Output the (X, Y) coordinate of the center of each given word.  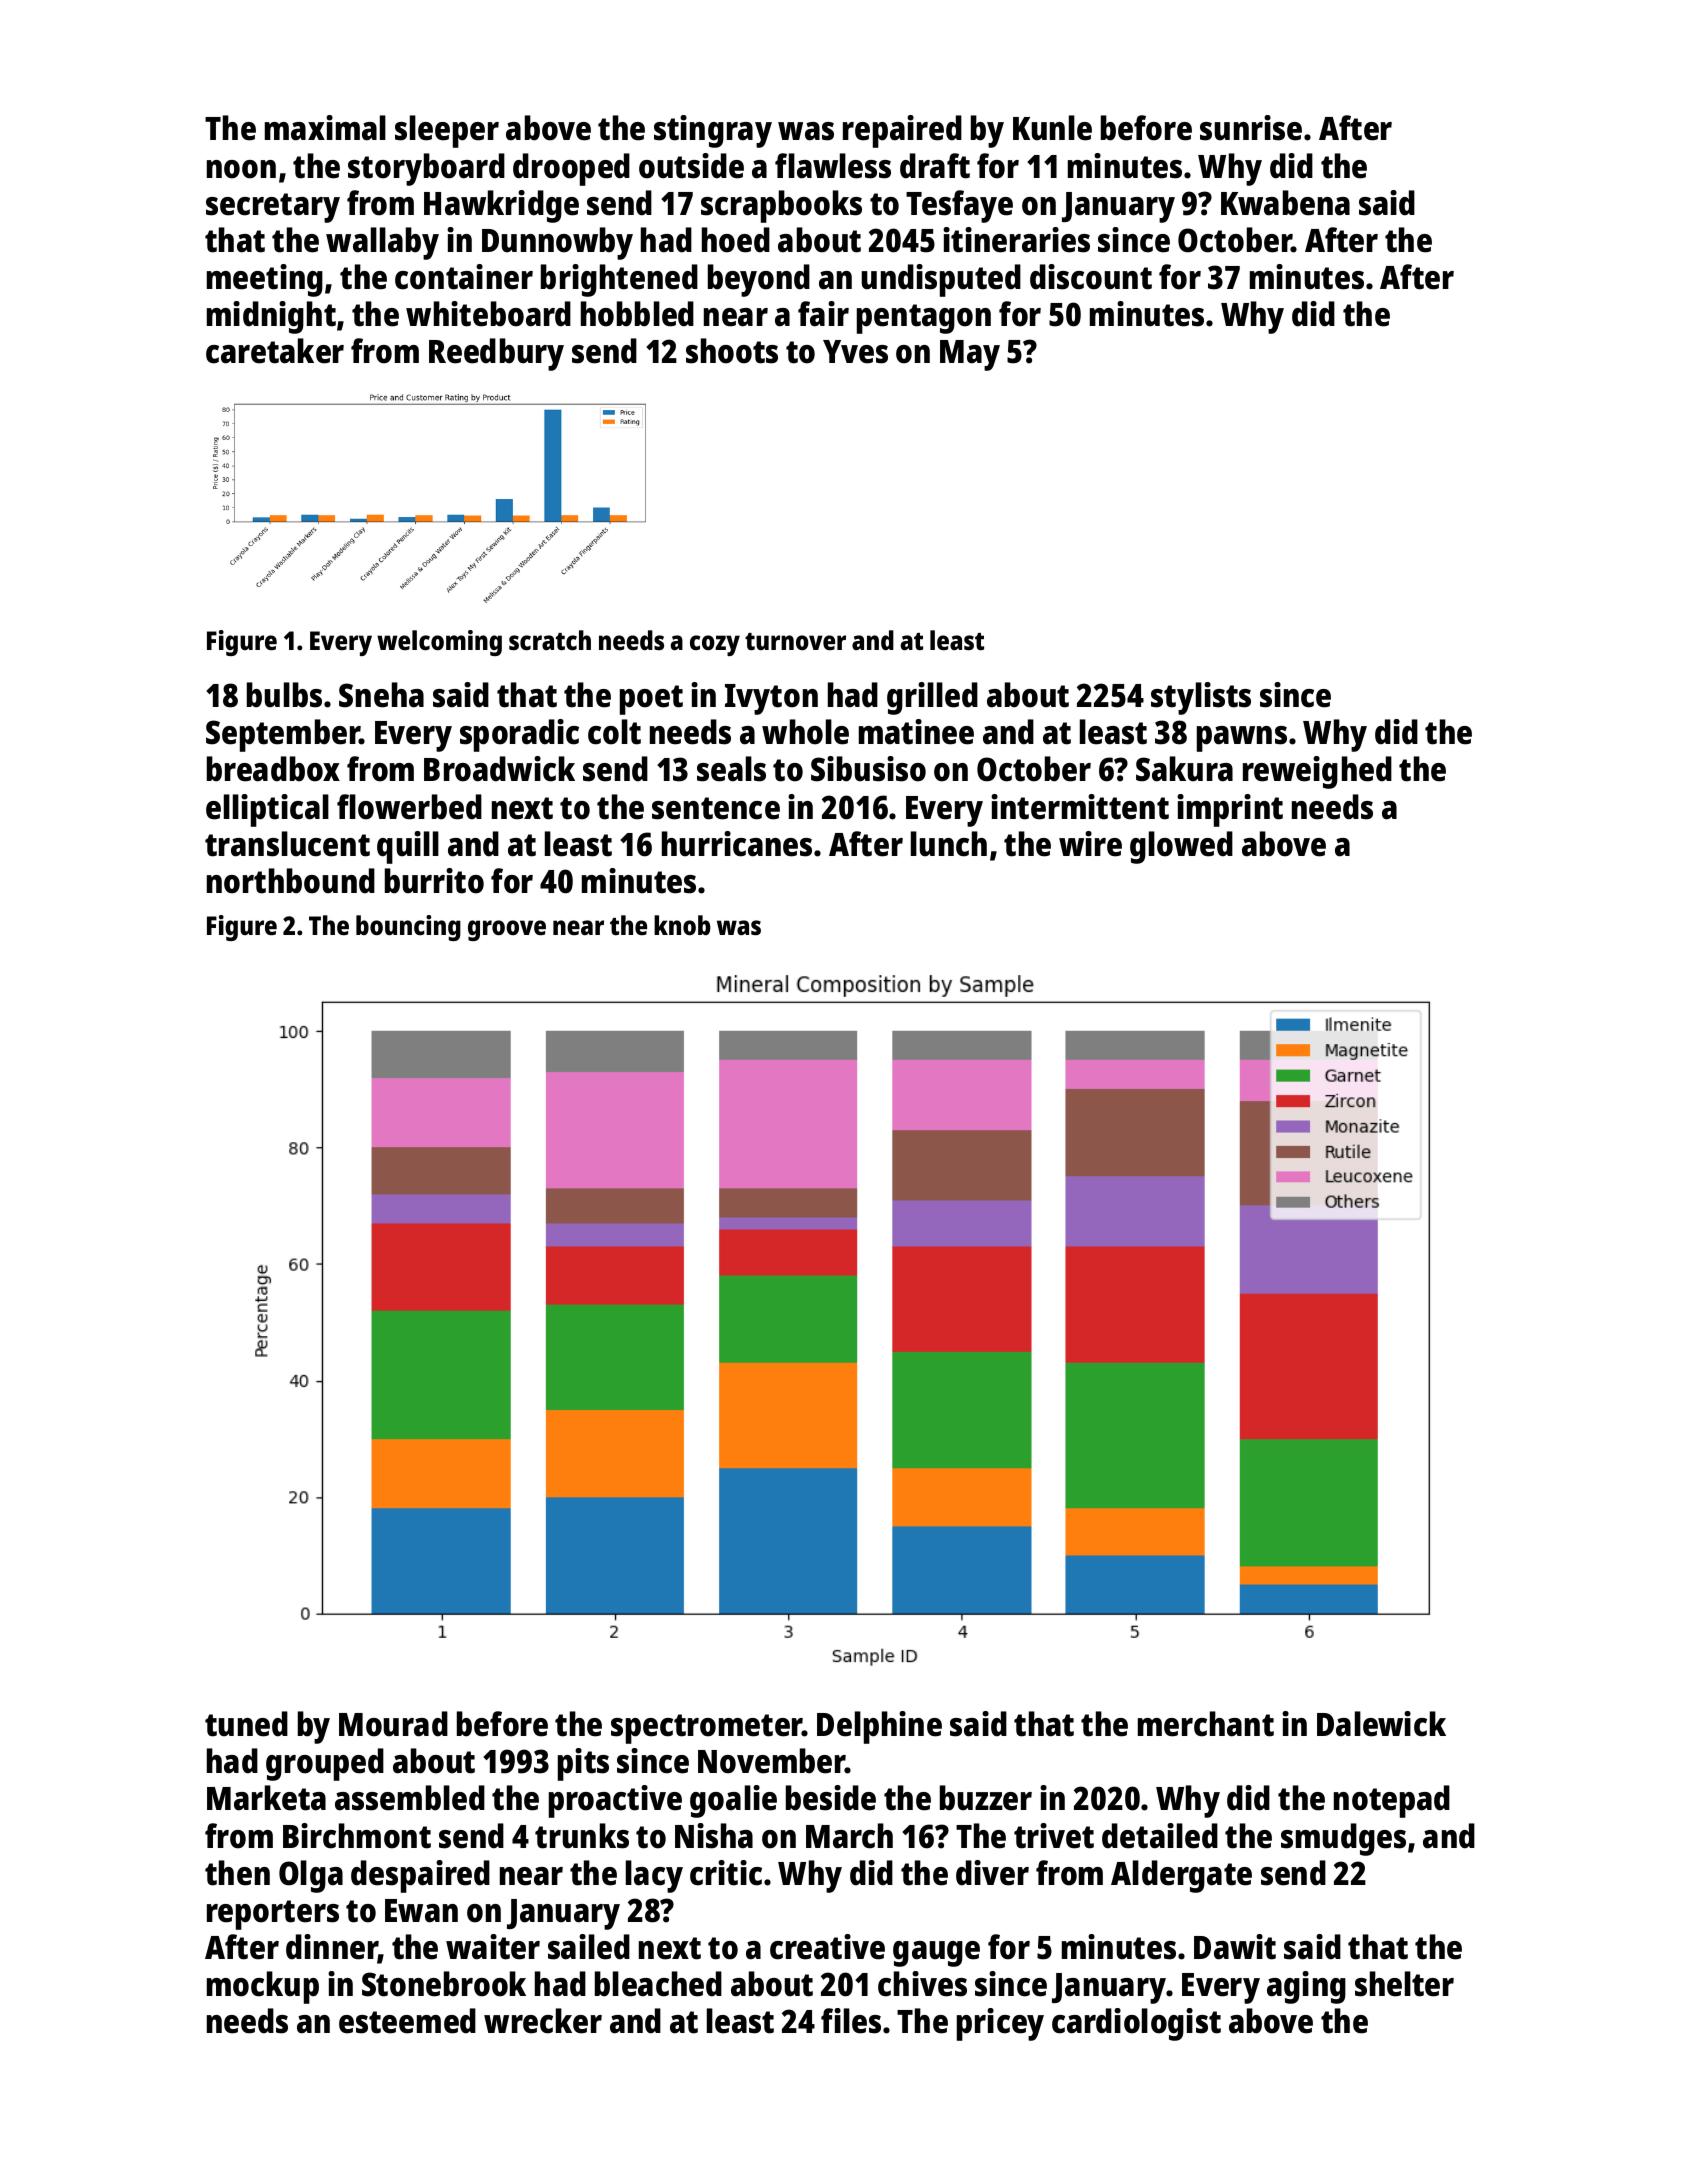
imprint (1230, 810)
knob (682, 925)
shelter (1404, 1984)
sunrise (1251, 128)
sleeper (447, 131)
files (851, 2021)
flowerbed (409, 807)
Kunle (1052, 128)
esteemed (407, 2021)
